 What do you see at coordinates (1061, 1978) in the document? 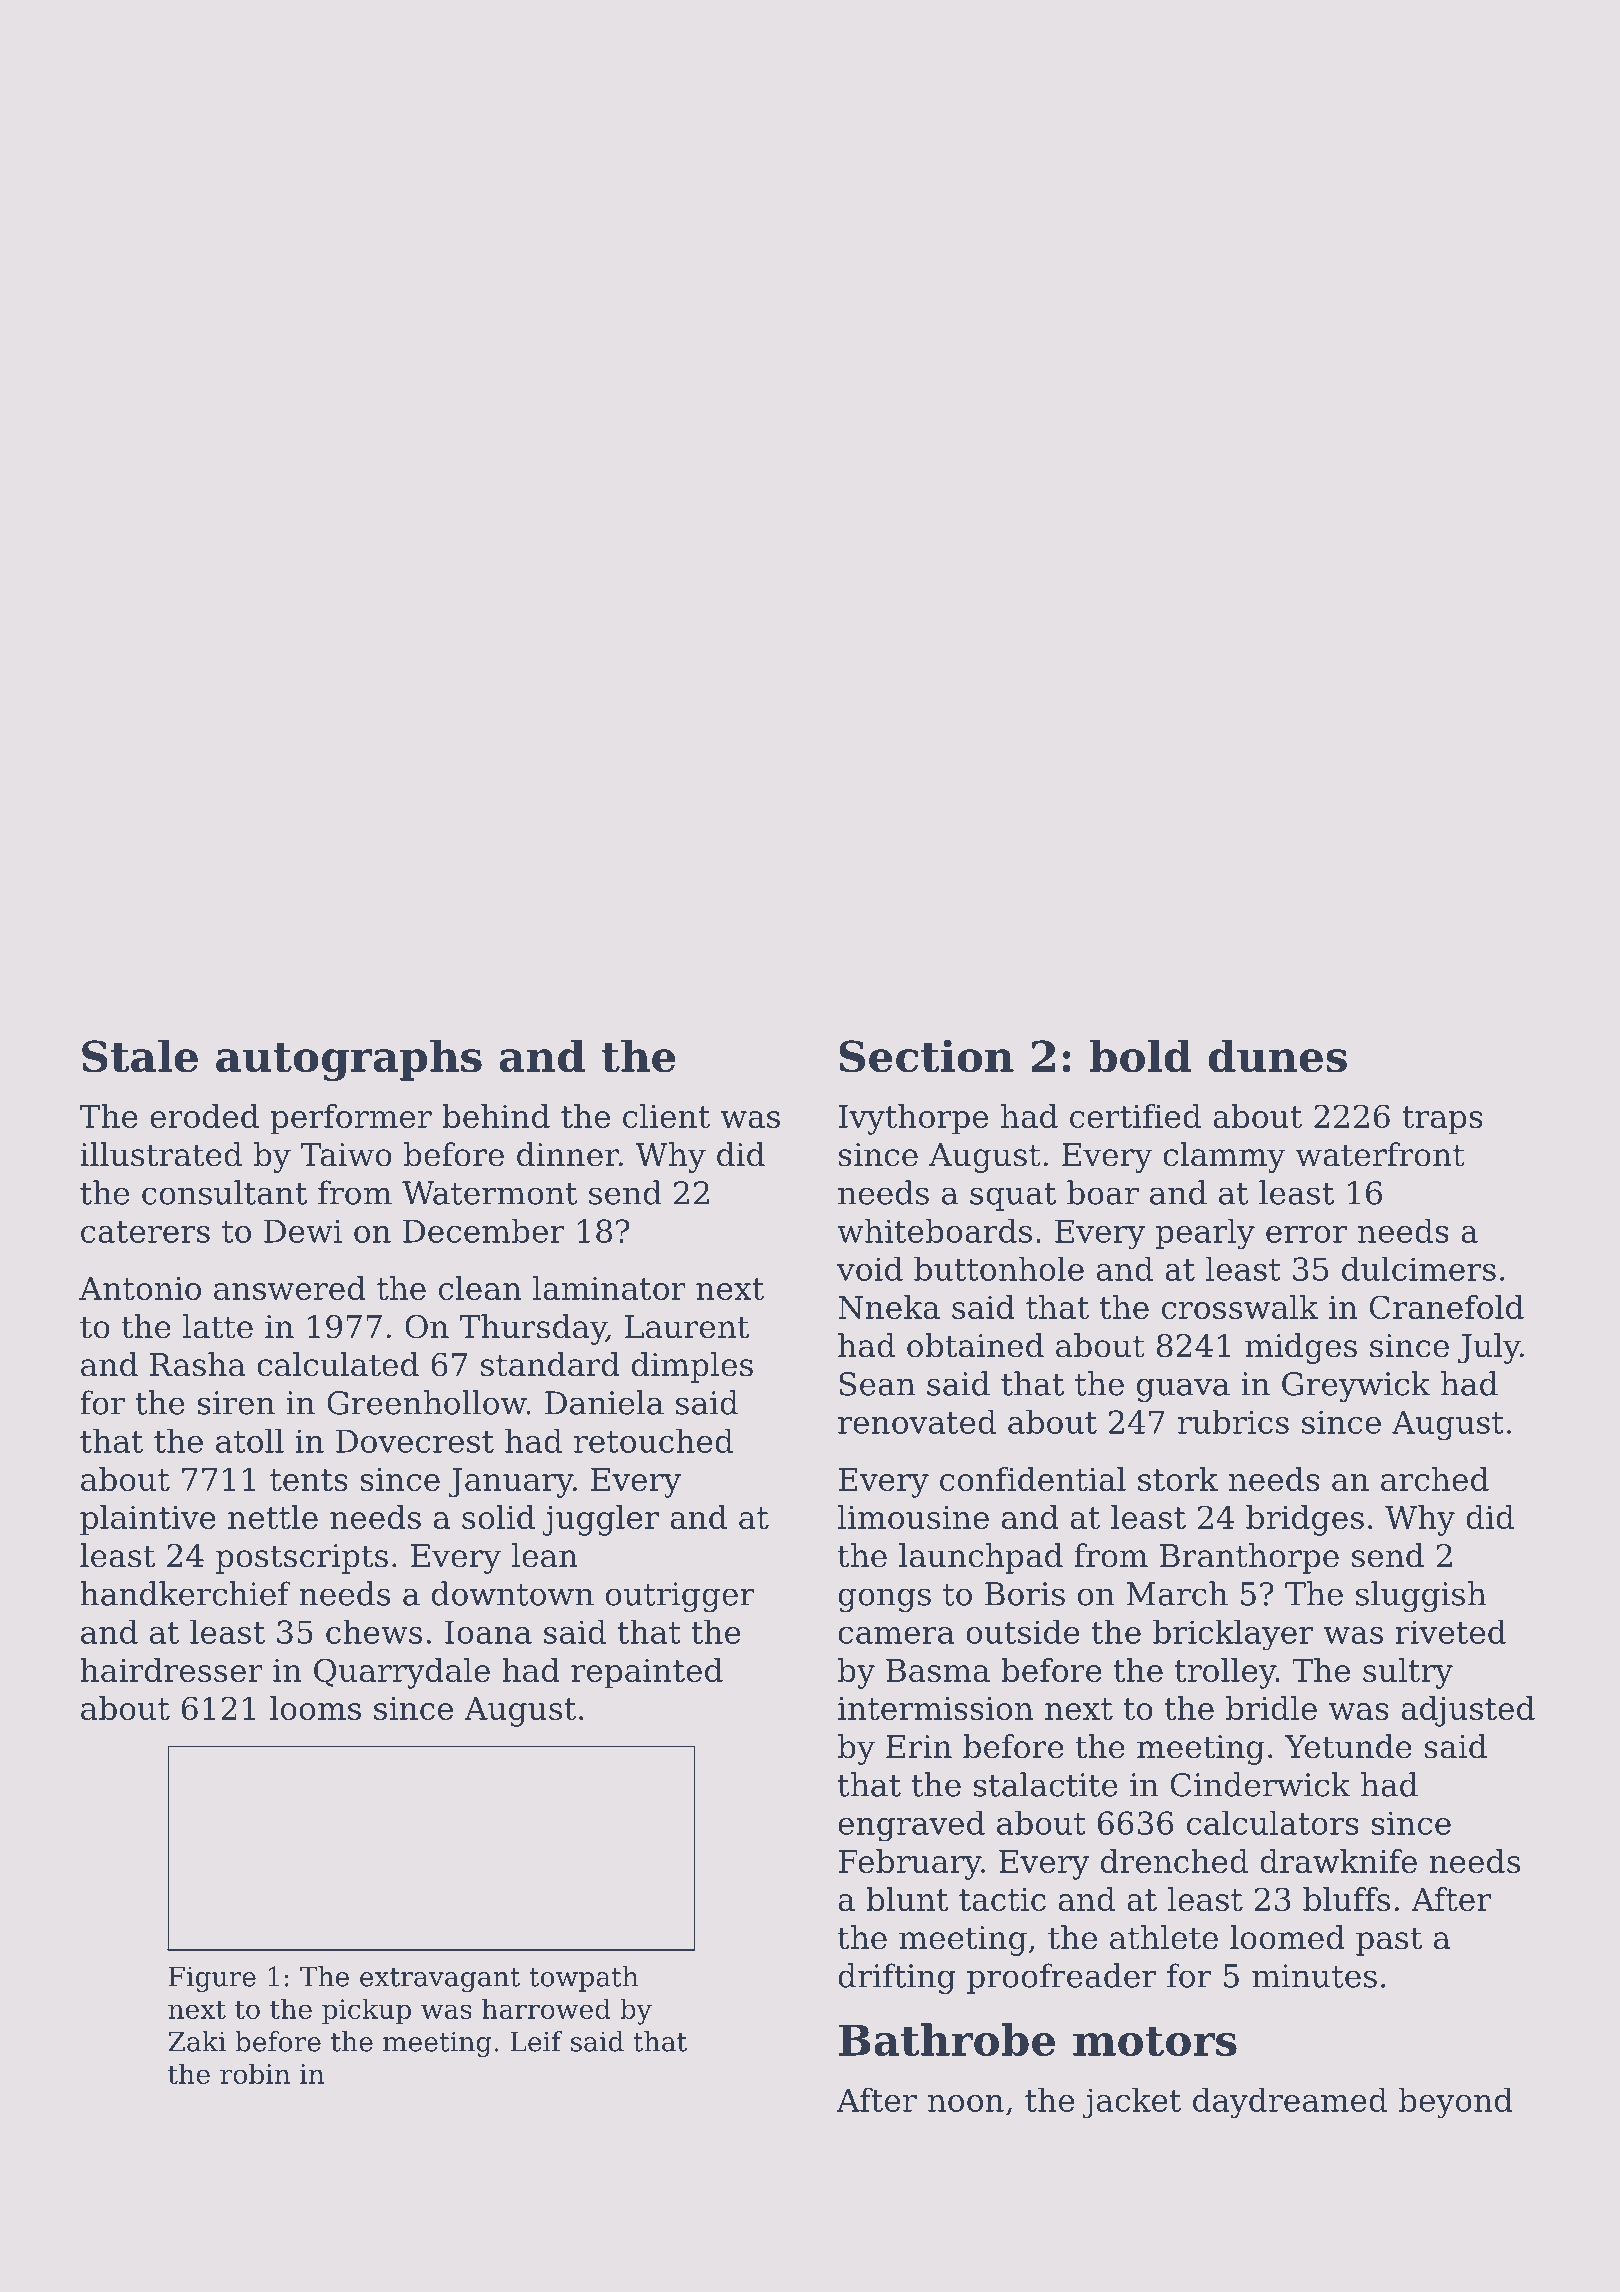
I see `proofreader` at bounding box center [1061, 1978].
